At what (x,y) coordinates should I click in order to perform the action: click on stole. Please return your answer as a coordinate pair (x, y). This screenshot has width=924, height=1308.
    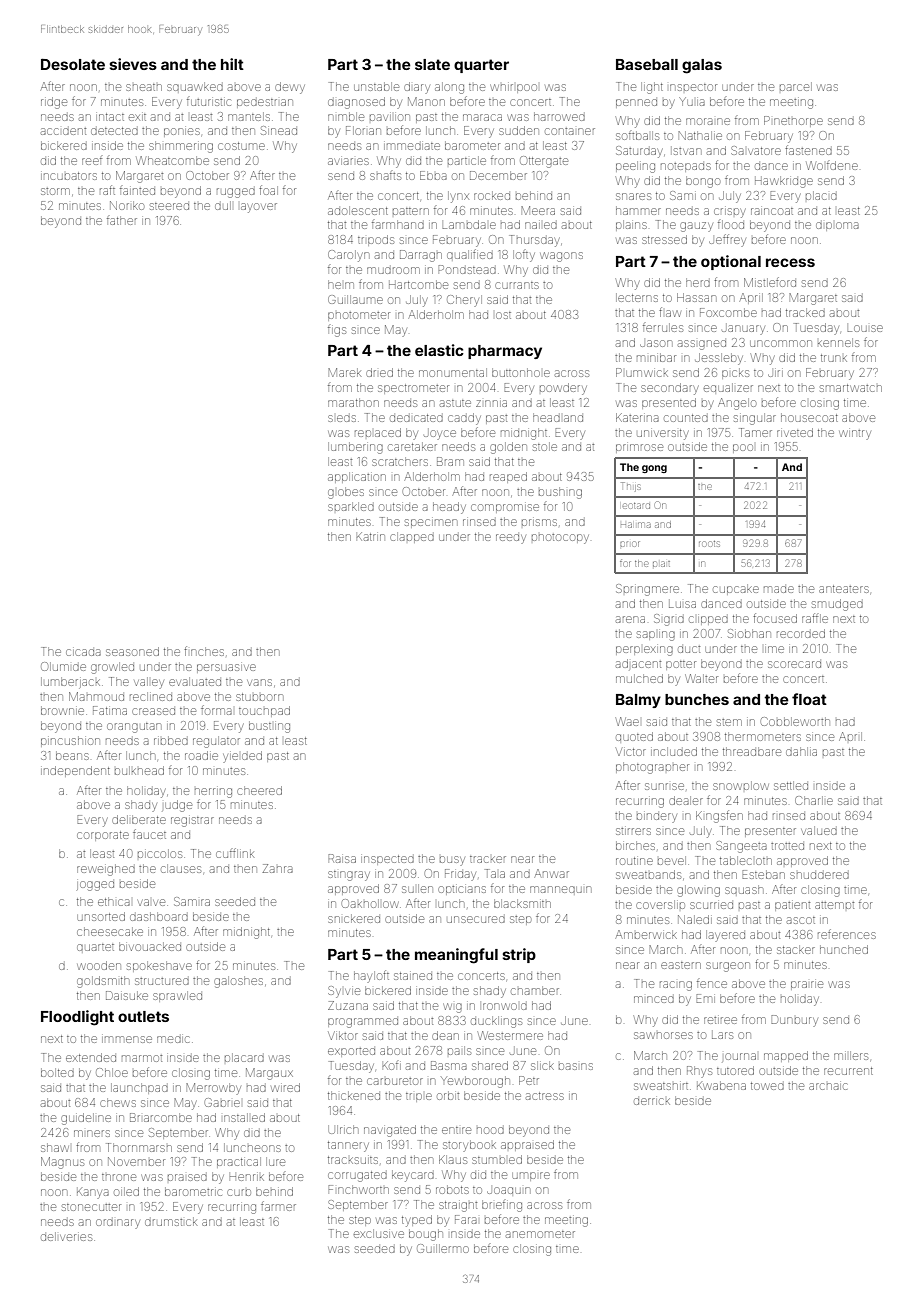
    Looking at the image, I should click on (545, 446).
